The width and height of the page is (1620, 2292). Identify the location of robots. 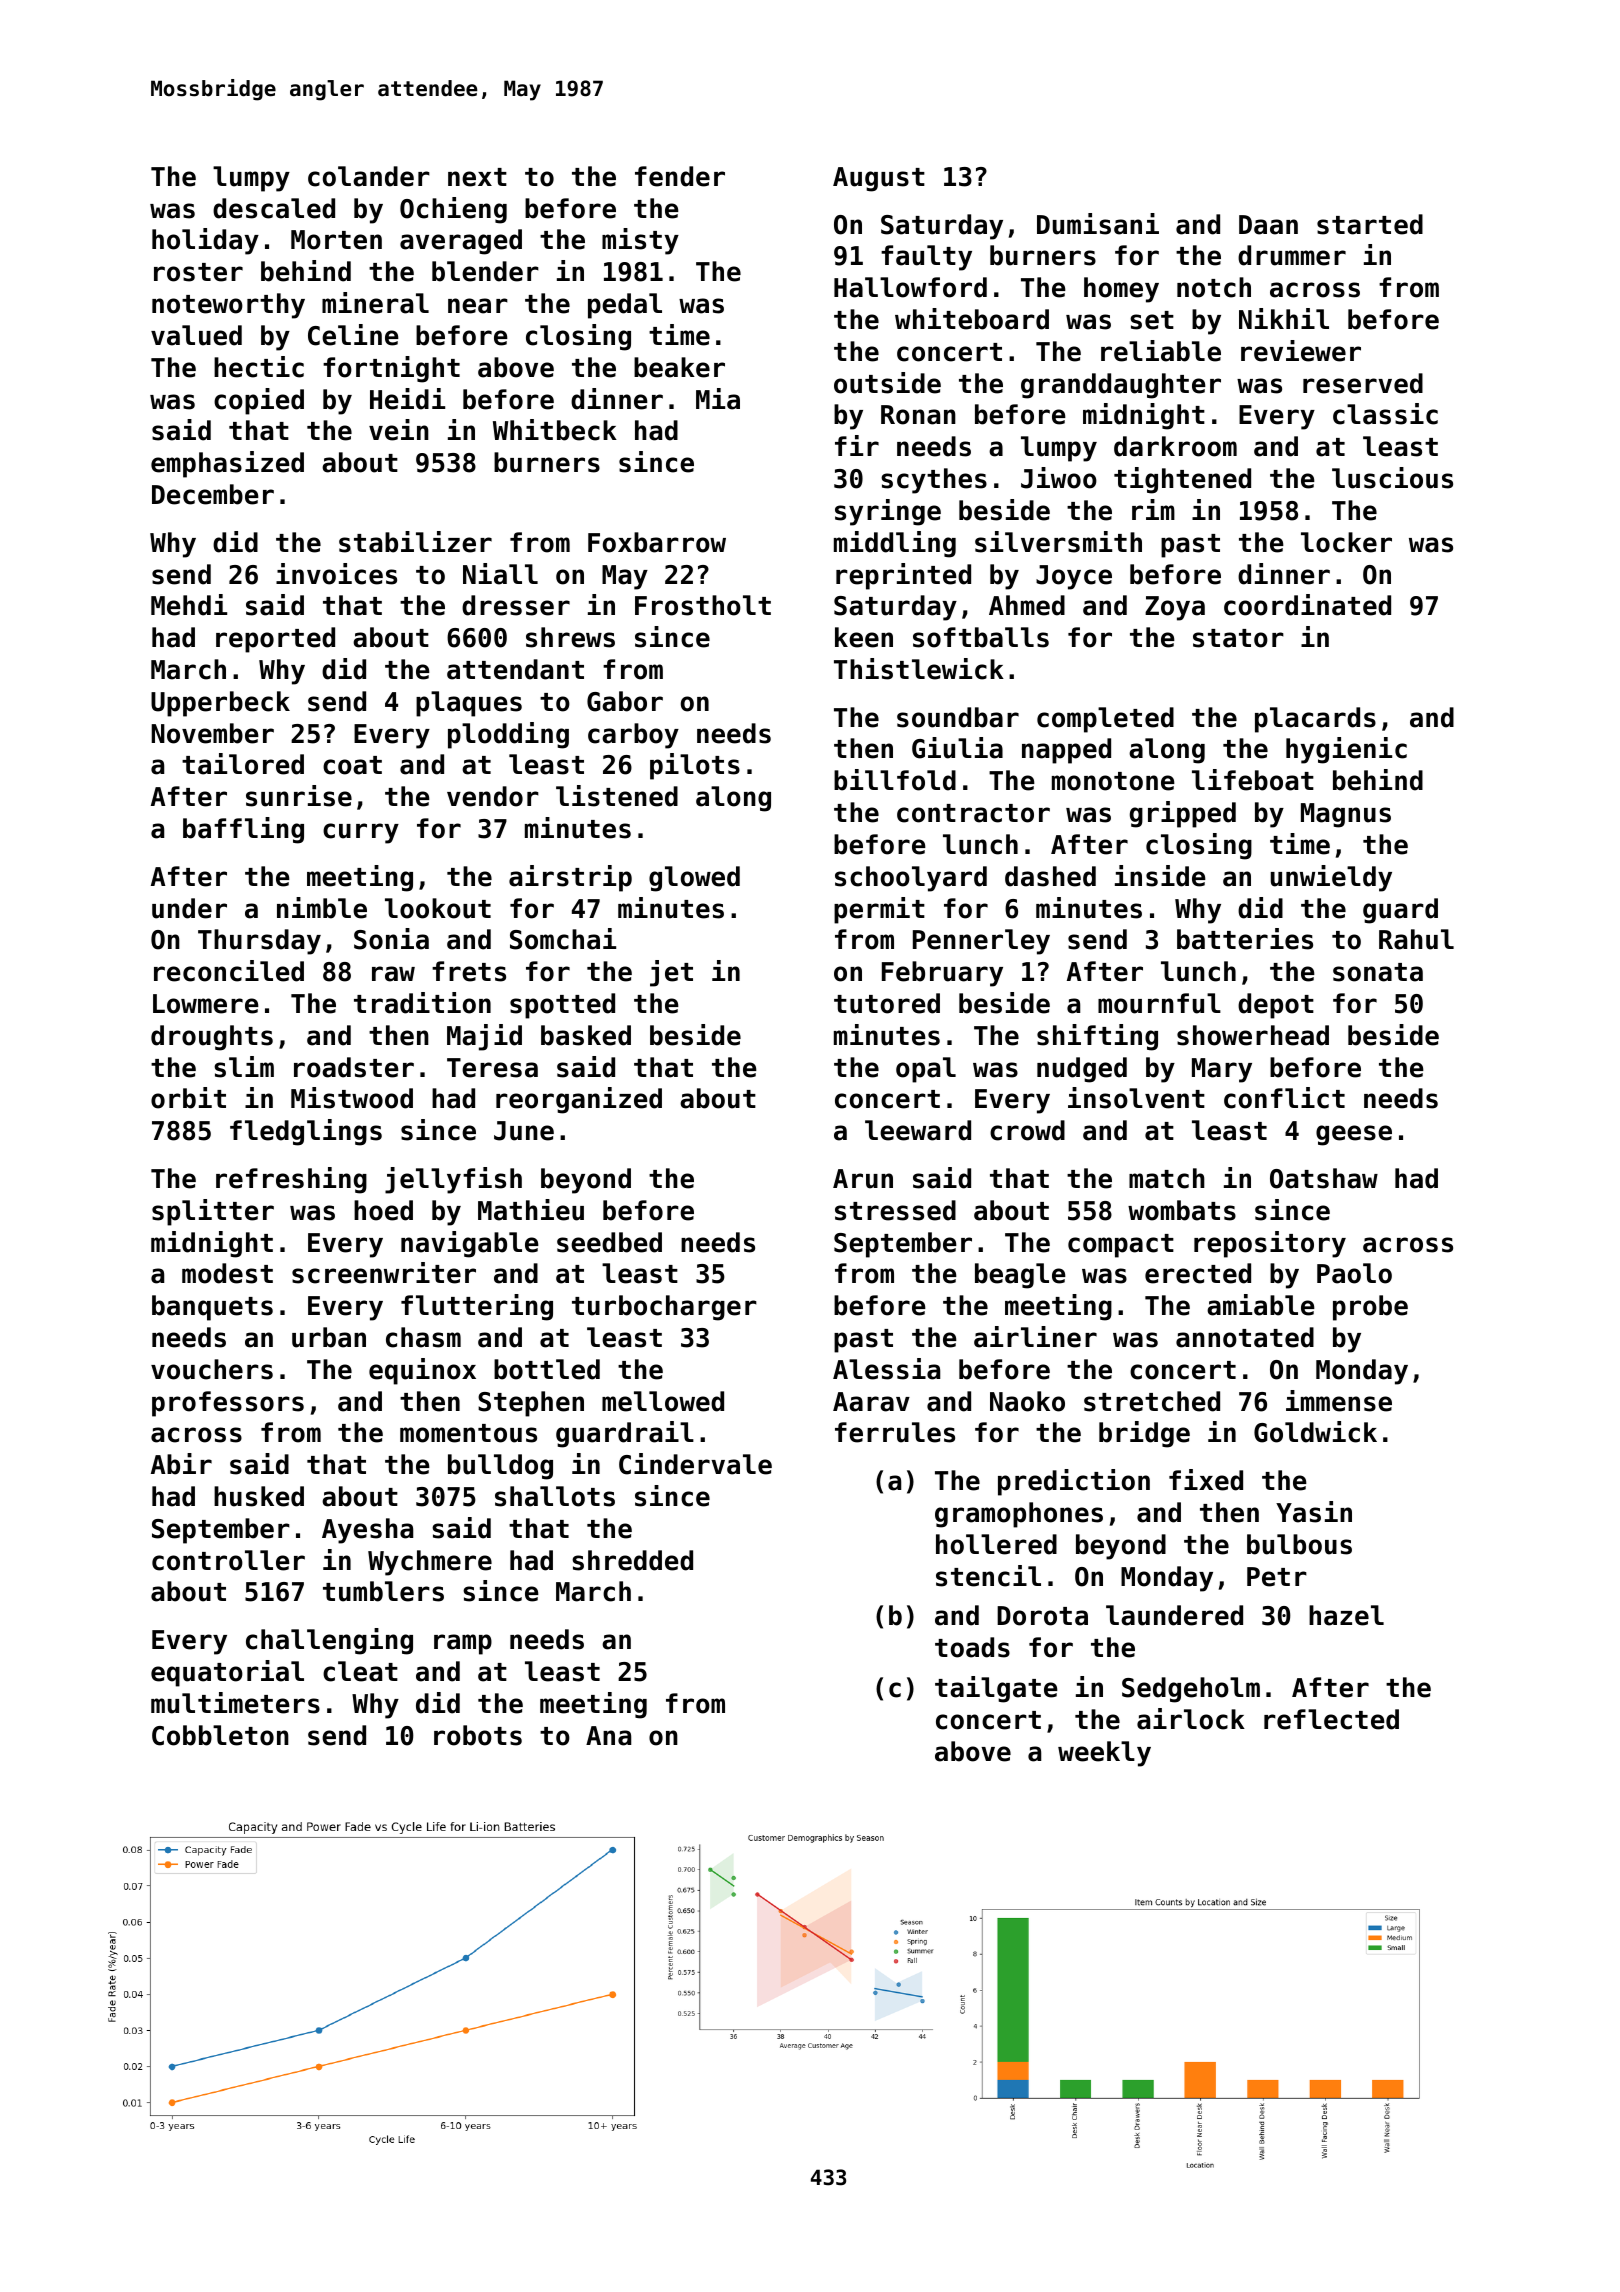
(478, 1735).
